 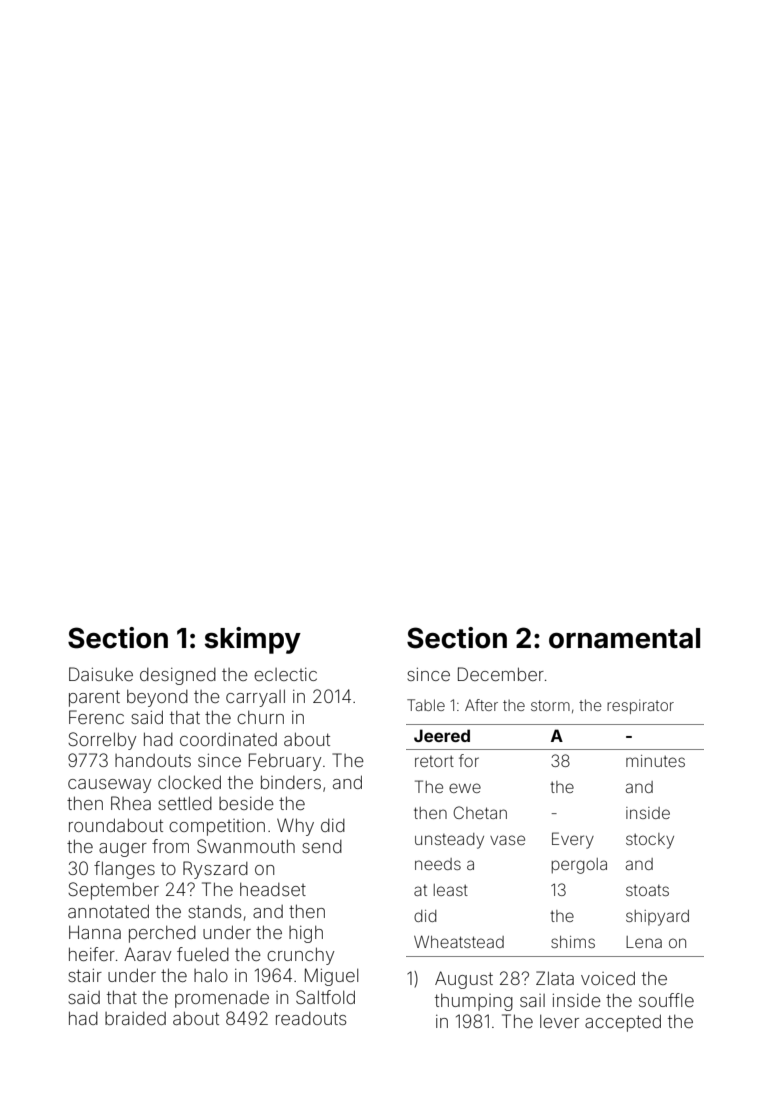 What do you see at coordinates (640, 706) in the image?
I see `respirator` at bounding box center [640, 706].
